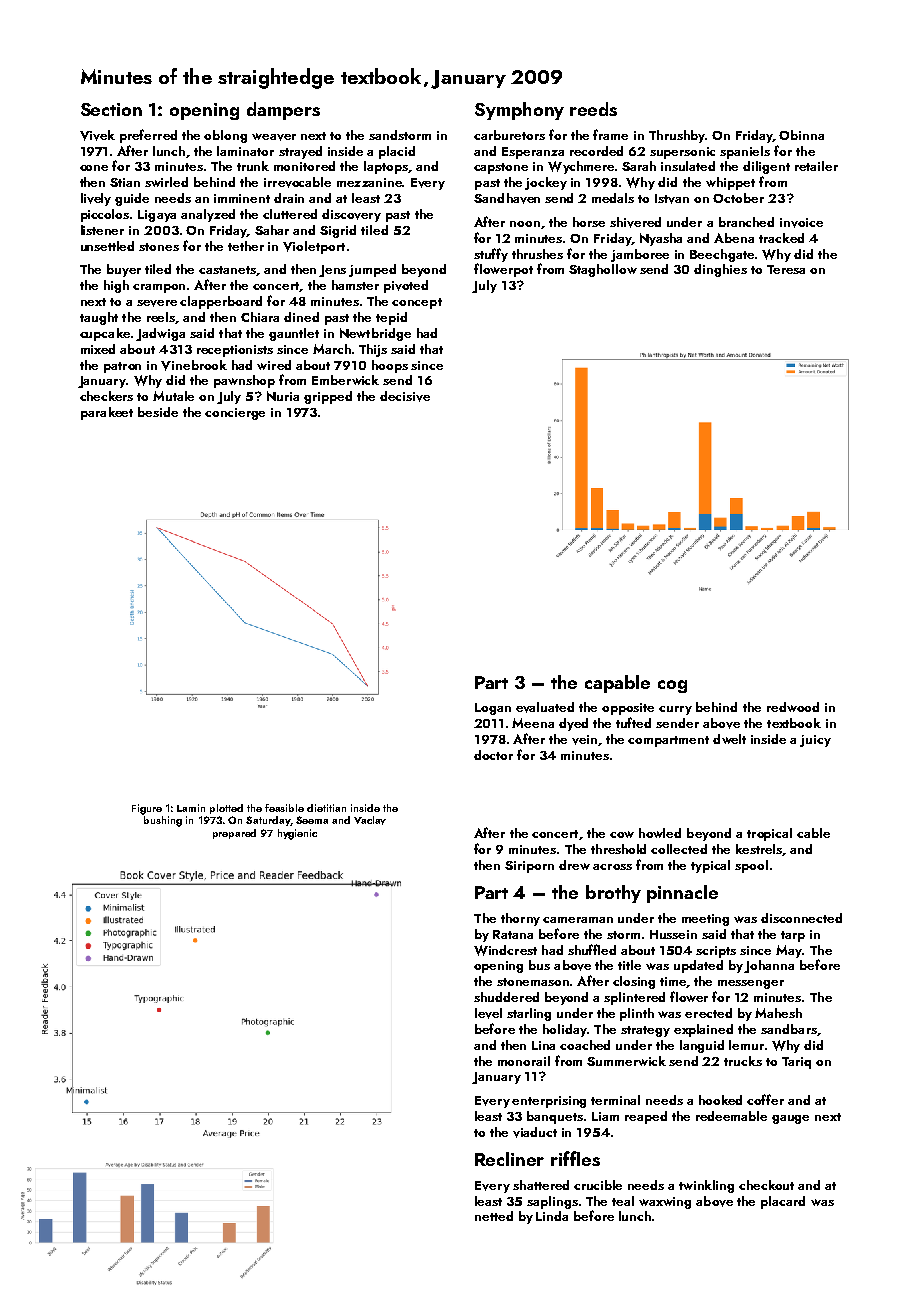 Image resolution: width=924 pixels, height=1308 pixels. Describe the element at coordinates (720, 270) in the page. I see `dinghies` at that location.
